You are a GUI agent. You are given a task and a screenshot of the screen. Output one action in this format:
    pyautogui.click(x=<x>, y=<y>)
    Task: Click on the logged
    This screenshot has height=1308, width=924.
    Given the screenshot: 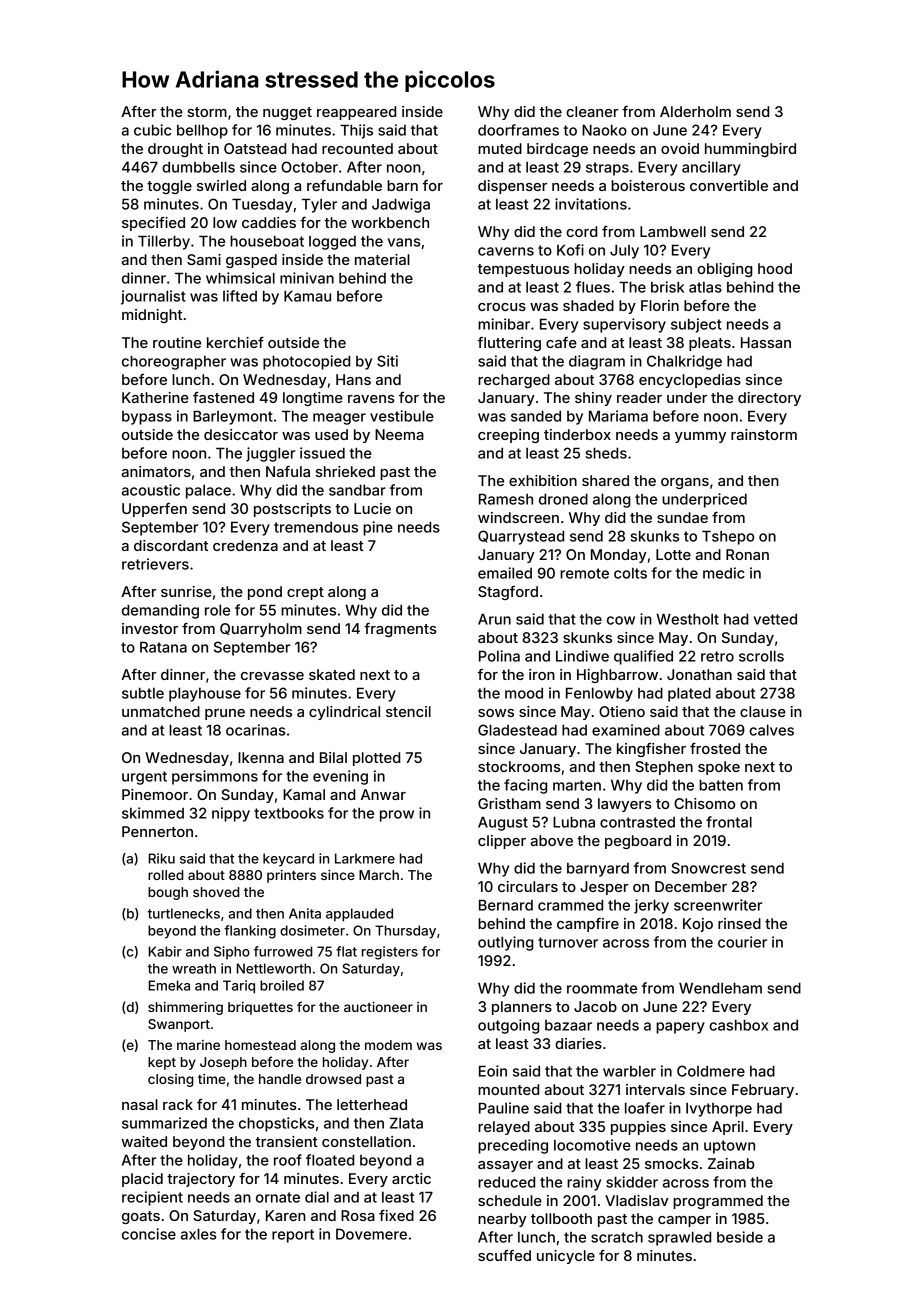 What is the action you would take?
    pyautogui.click(x=332, y=243)
